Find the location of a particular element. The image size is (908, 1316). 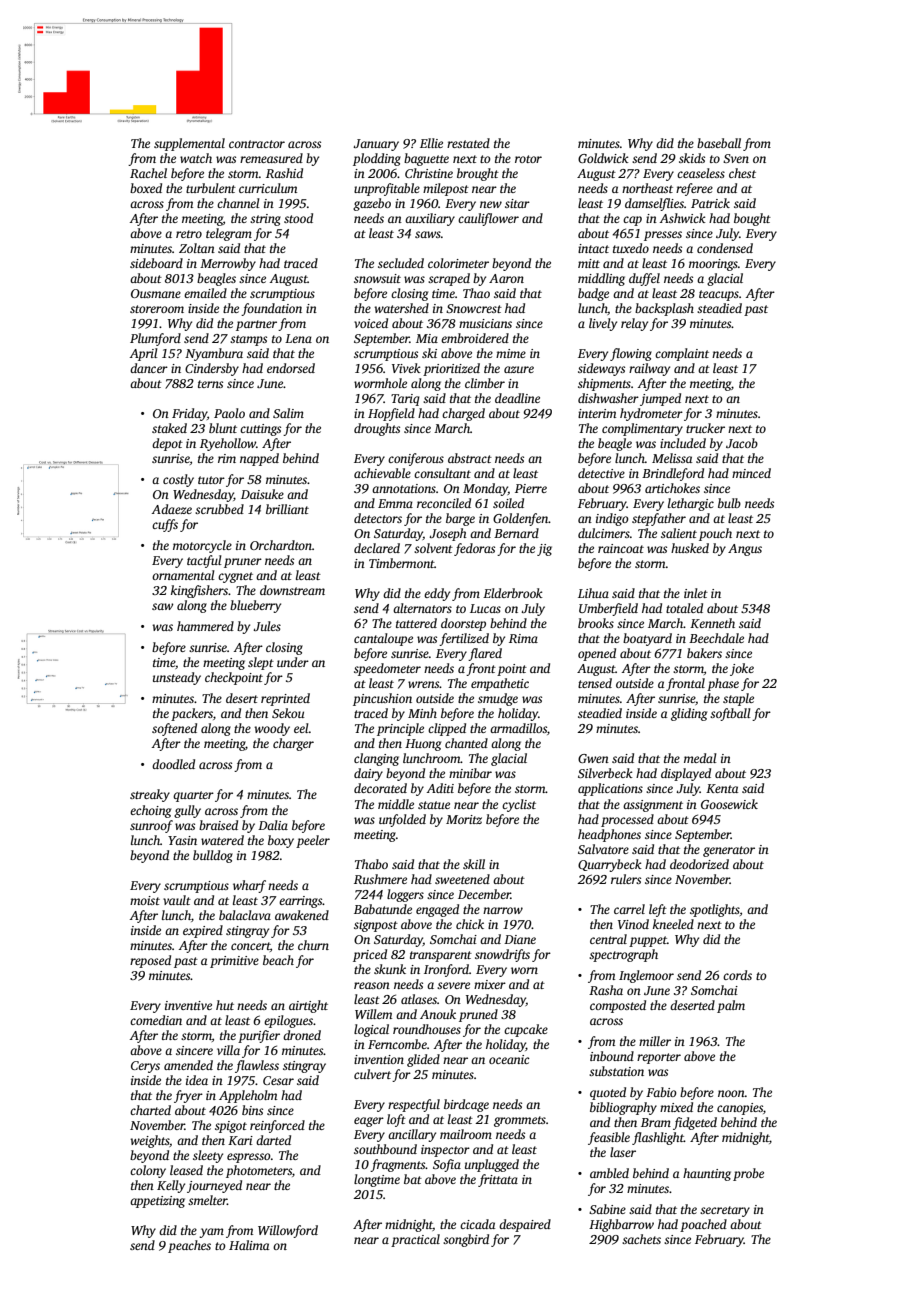

blunt is located at coordinates (223, 428).
